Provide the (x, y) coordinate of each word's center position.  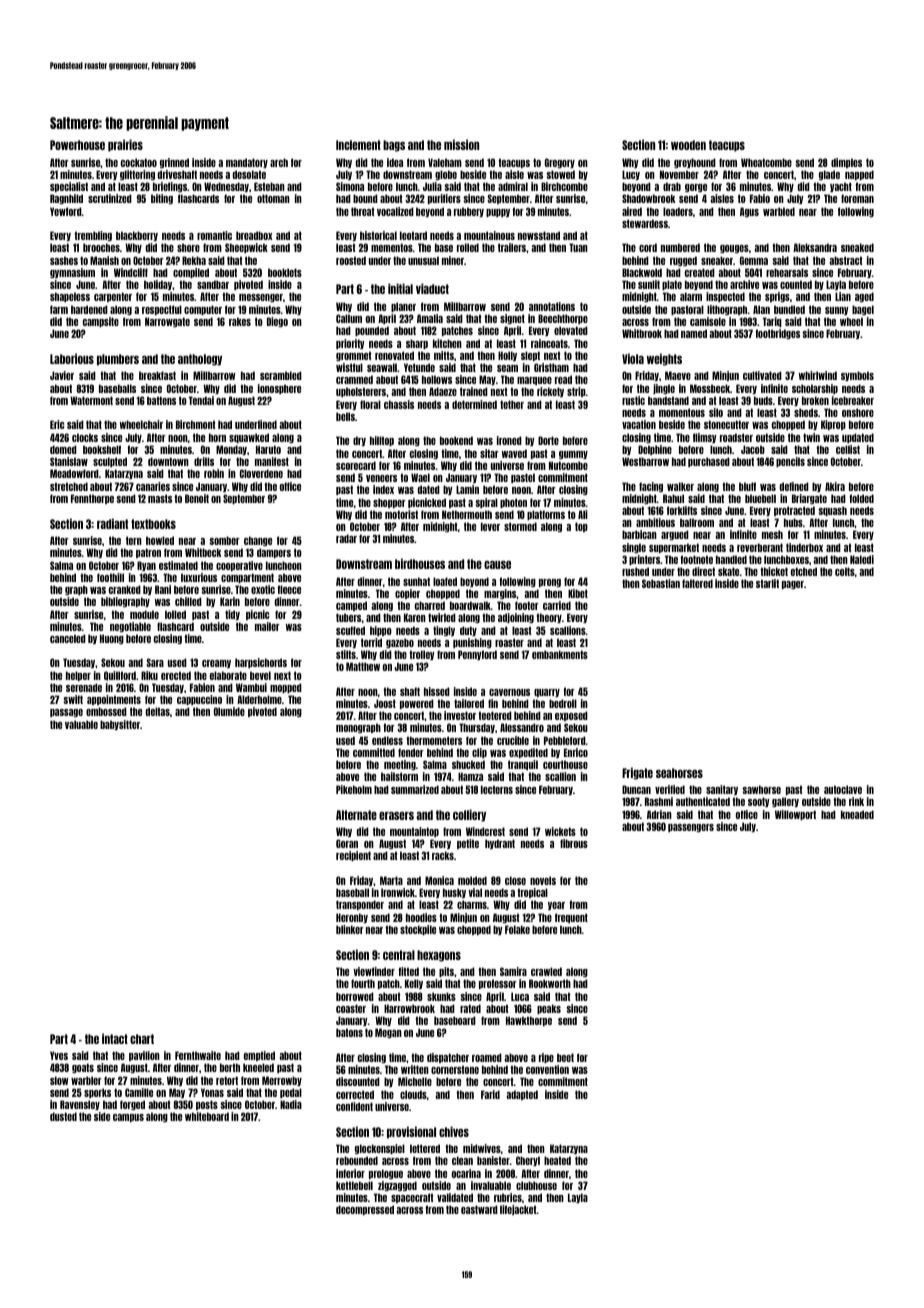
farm (59, 309)
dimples (846, 163)
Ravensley (80, 1105)
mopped (286, 688)
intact (115, 1038)
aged (864, 297)
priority (350, 344)
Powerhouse (77, 145)
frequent (571, 918)
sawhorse (761, 789)
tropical (532, 893)
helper (78, 676)
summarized (415, 789)
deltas (158, 711)
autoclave (843, 789)
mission (461, 144)
